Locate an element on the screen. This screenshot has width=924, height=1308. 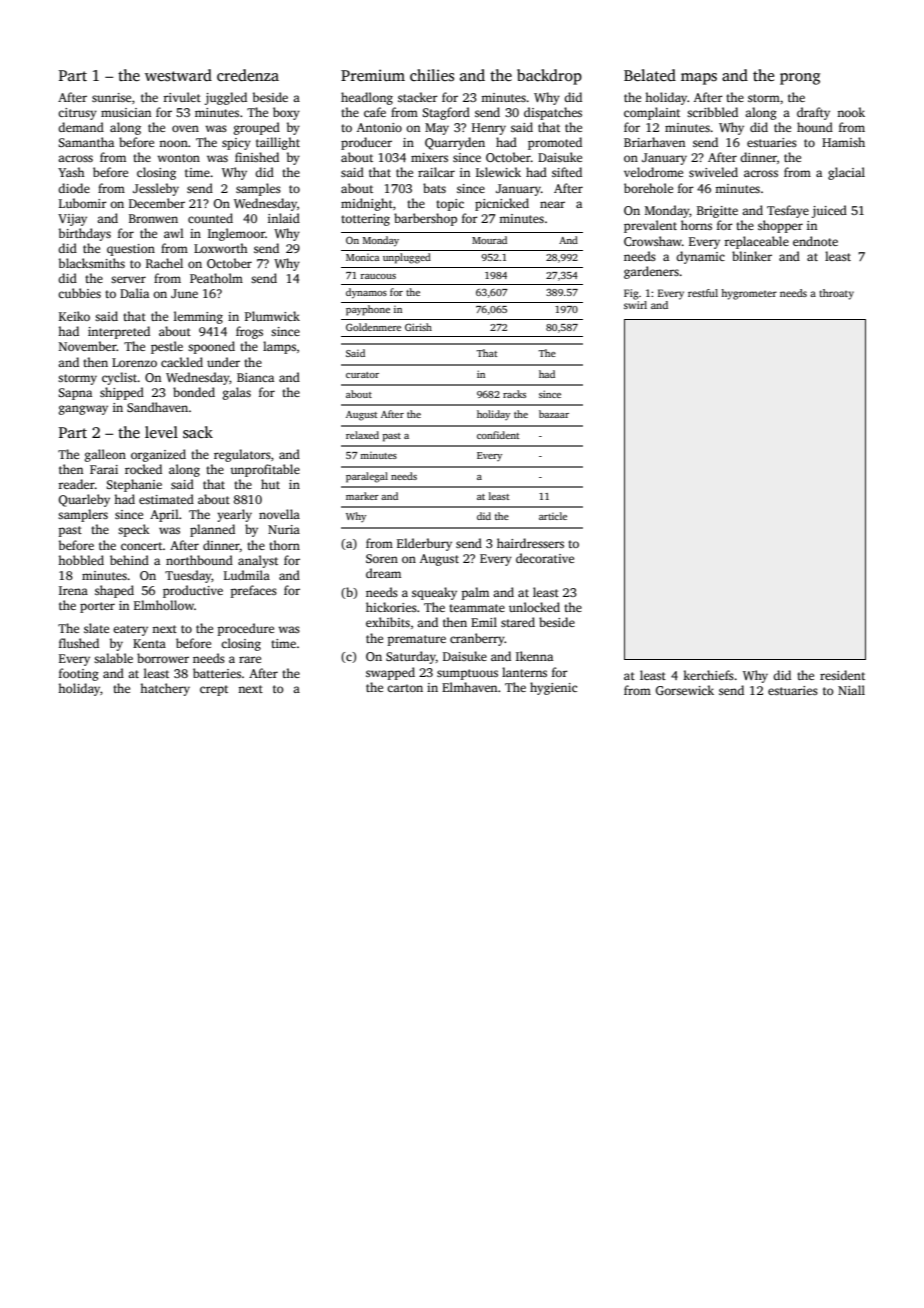
prong is located at coordinates (800, 79).
